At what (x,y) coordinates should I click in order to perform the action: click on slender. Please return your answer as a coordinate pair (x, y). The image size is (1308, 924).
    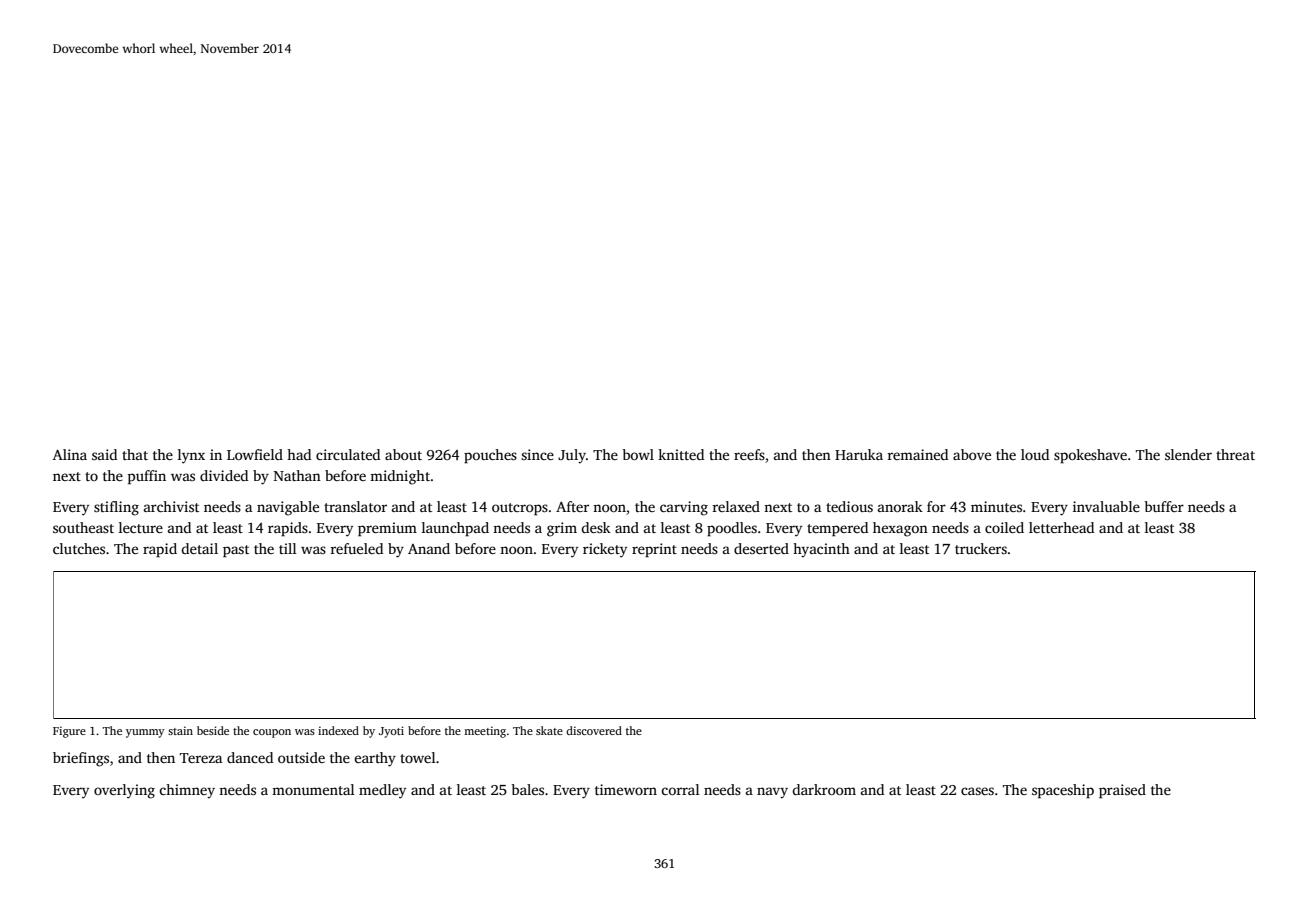
    Looking at the image, I should click on (1188, 454).
